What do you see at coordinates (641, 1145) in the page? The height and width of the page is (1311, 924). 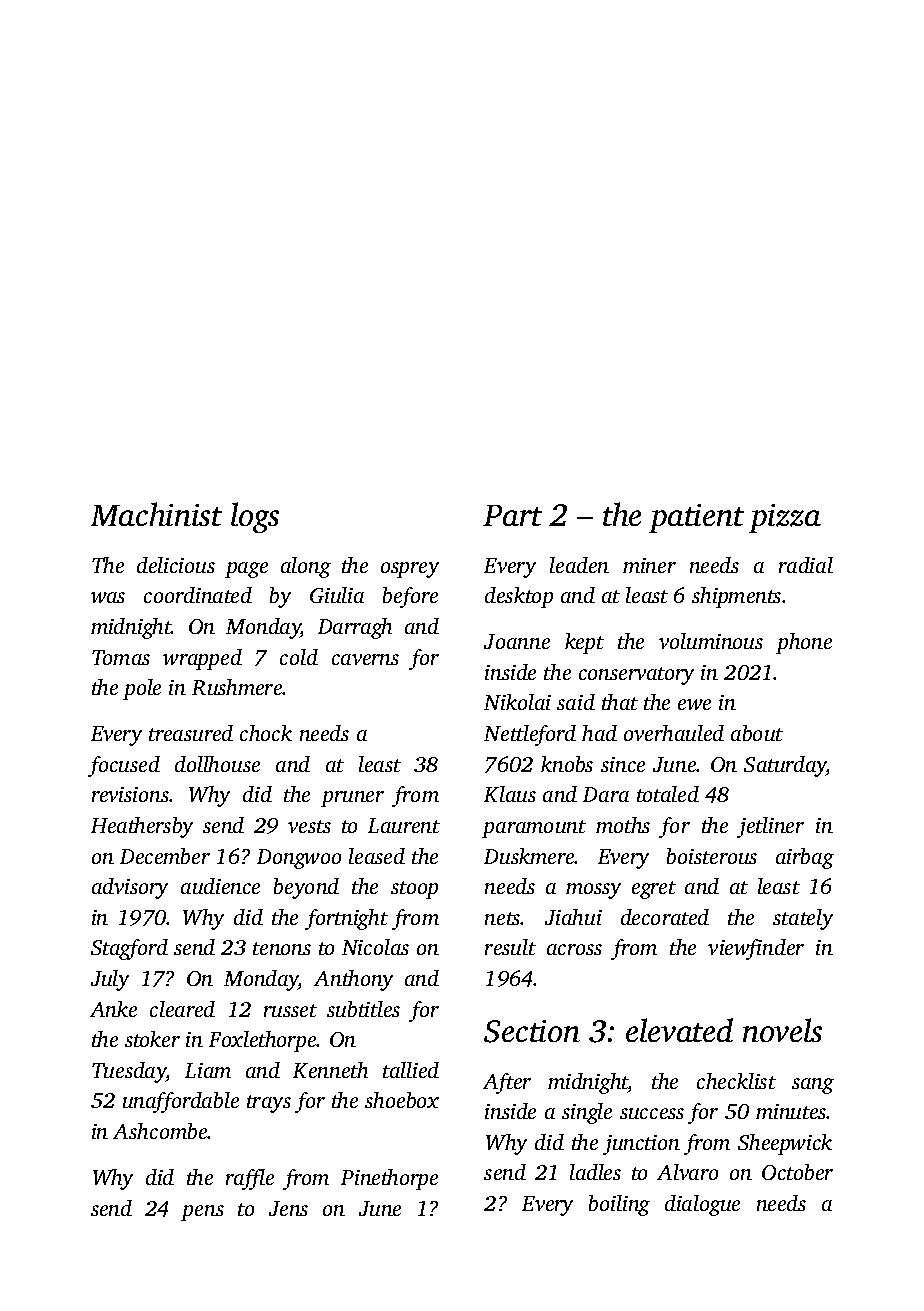 I see `junction` at bounding box center [641, 1145].
